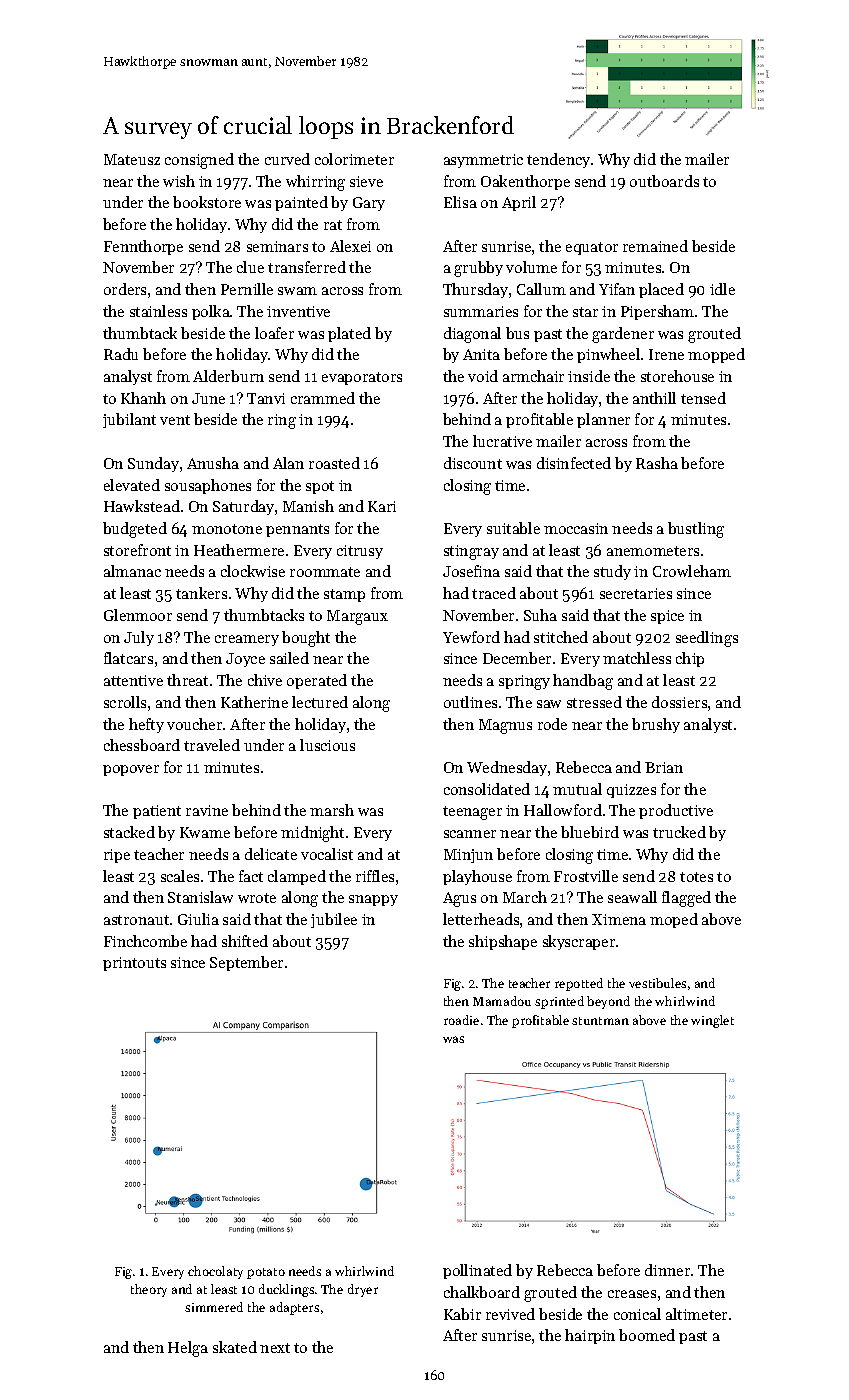  Describe the element at coordinates (679, 702) in the image. I see `dossiers` at that location.
